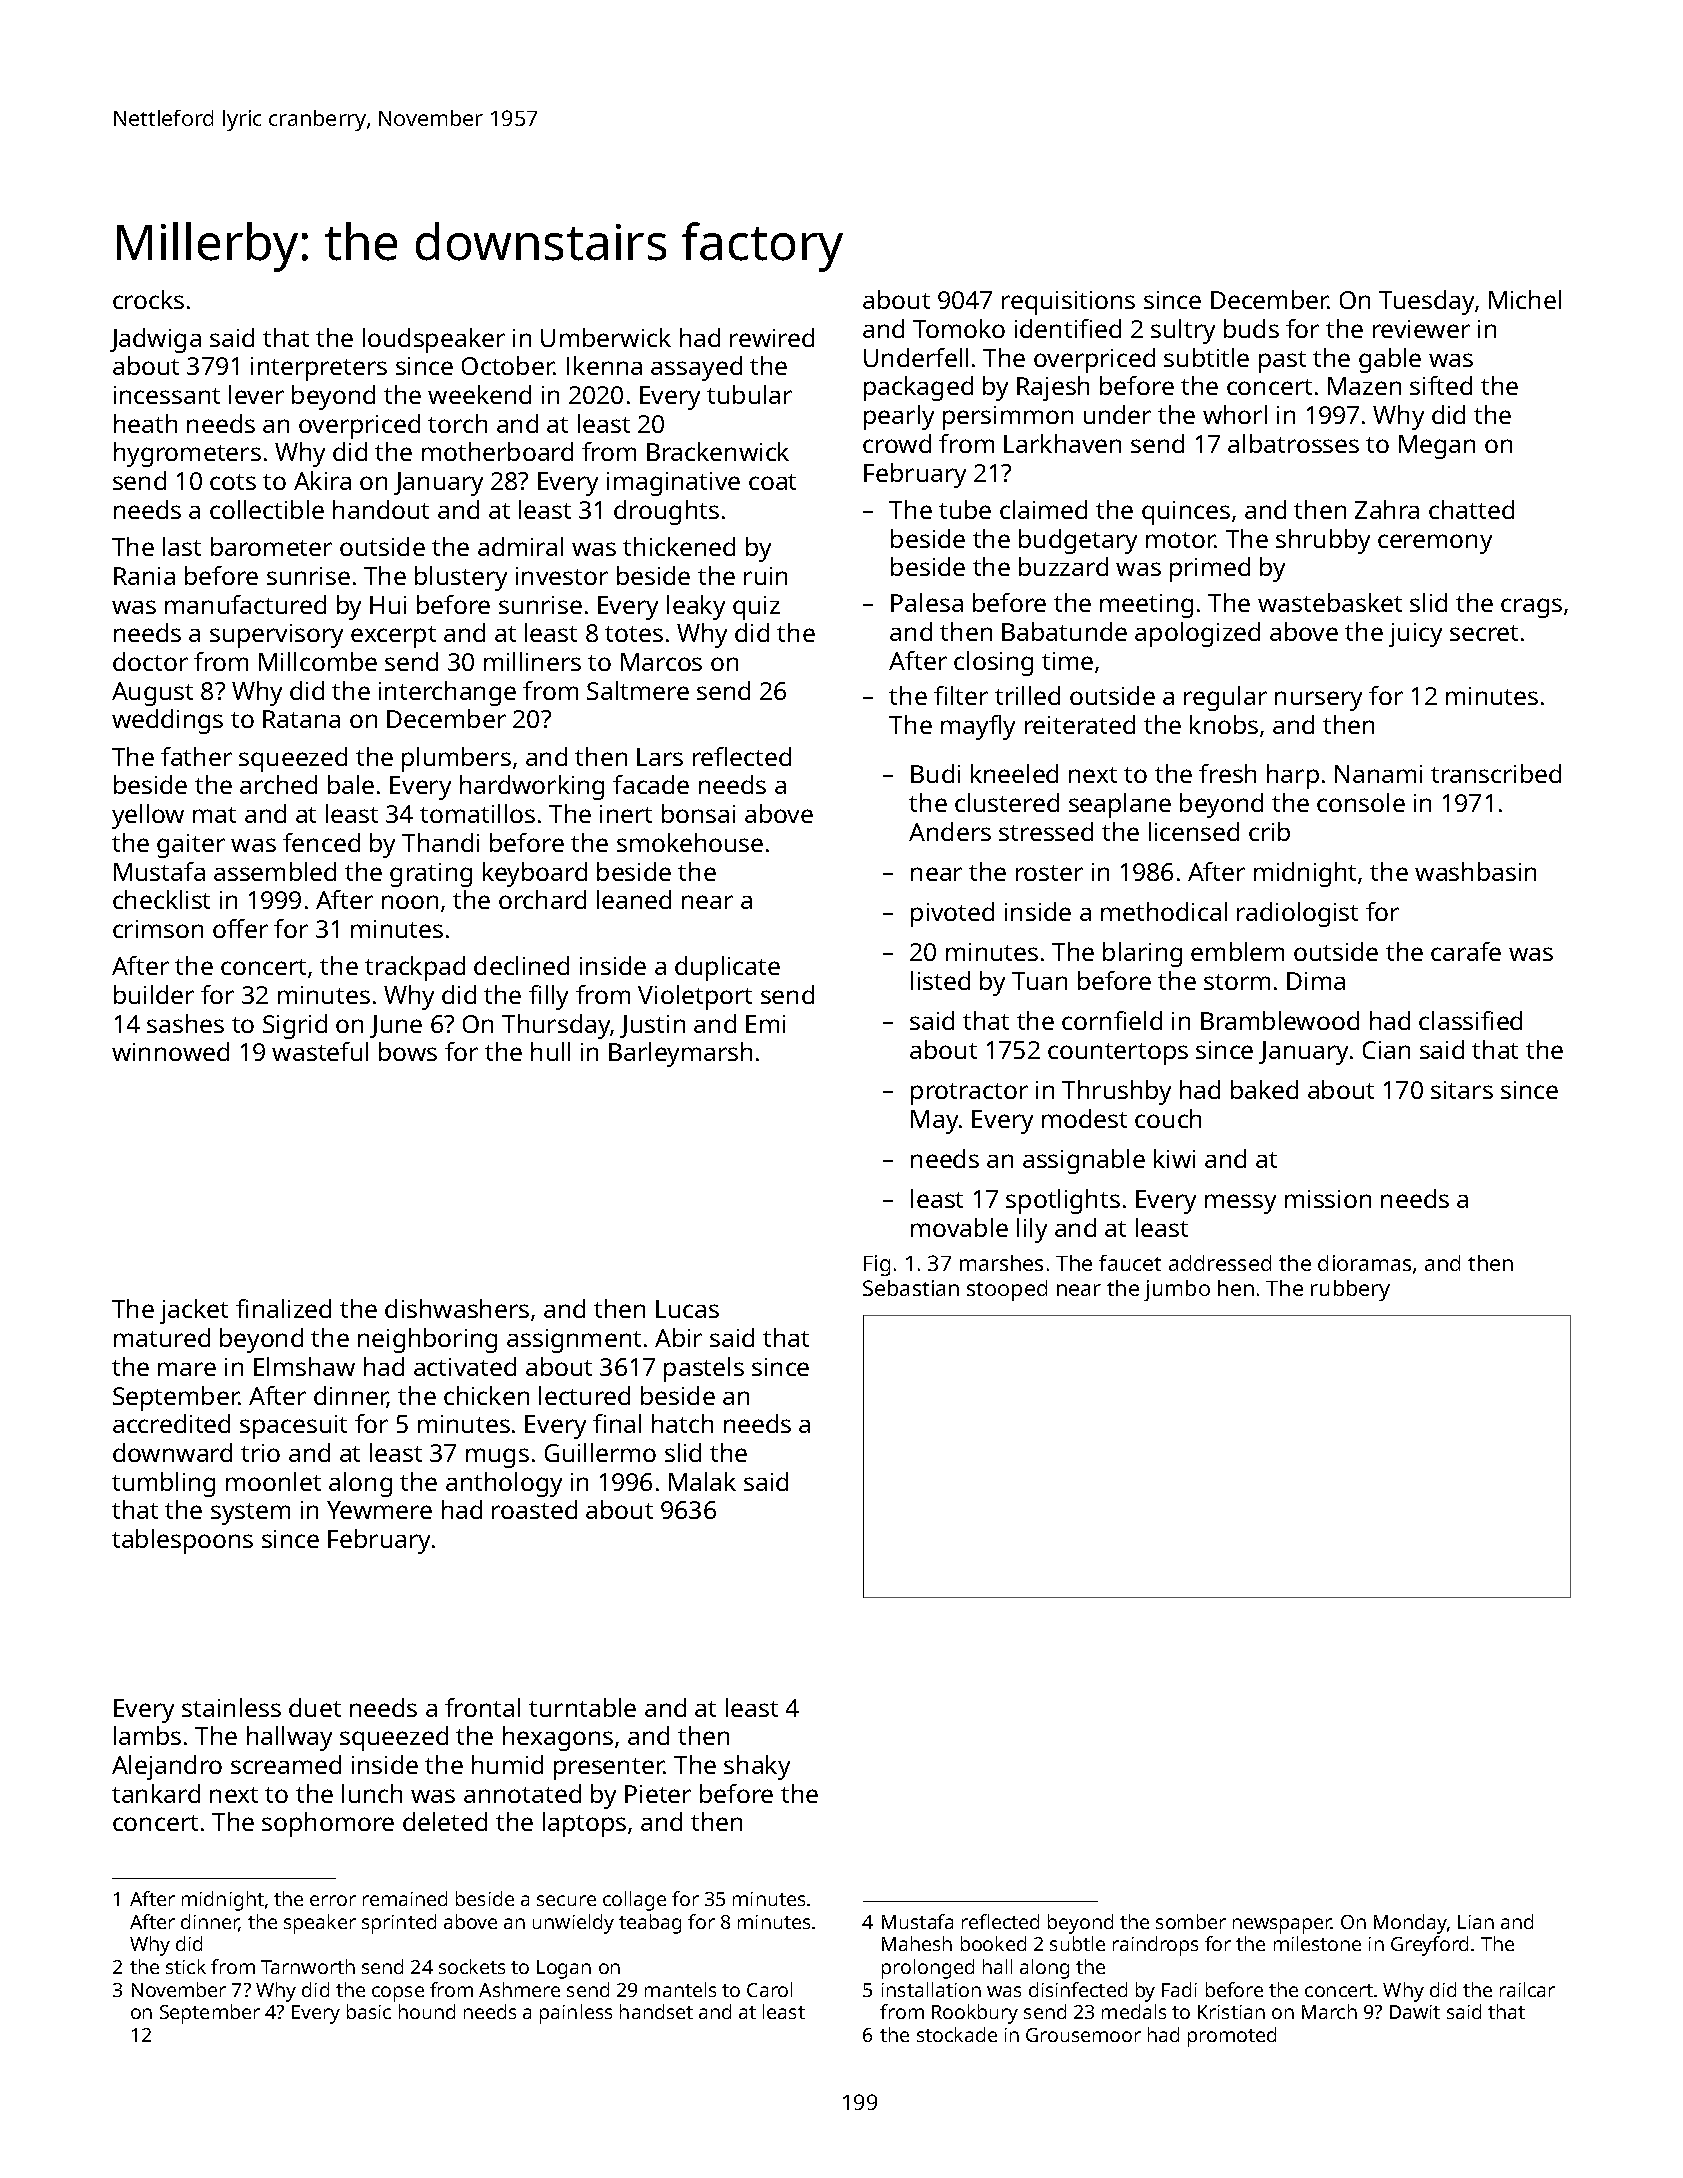 Image resolution: width=1683 pixels, height=2178 pixels. Describe the element at coordinates (1210, 569) in the screenshot. I see `primed` at that location.
